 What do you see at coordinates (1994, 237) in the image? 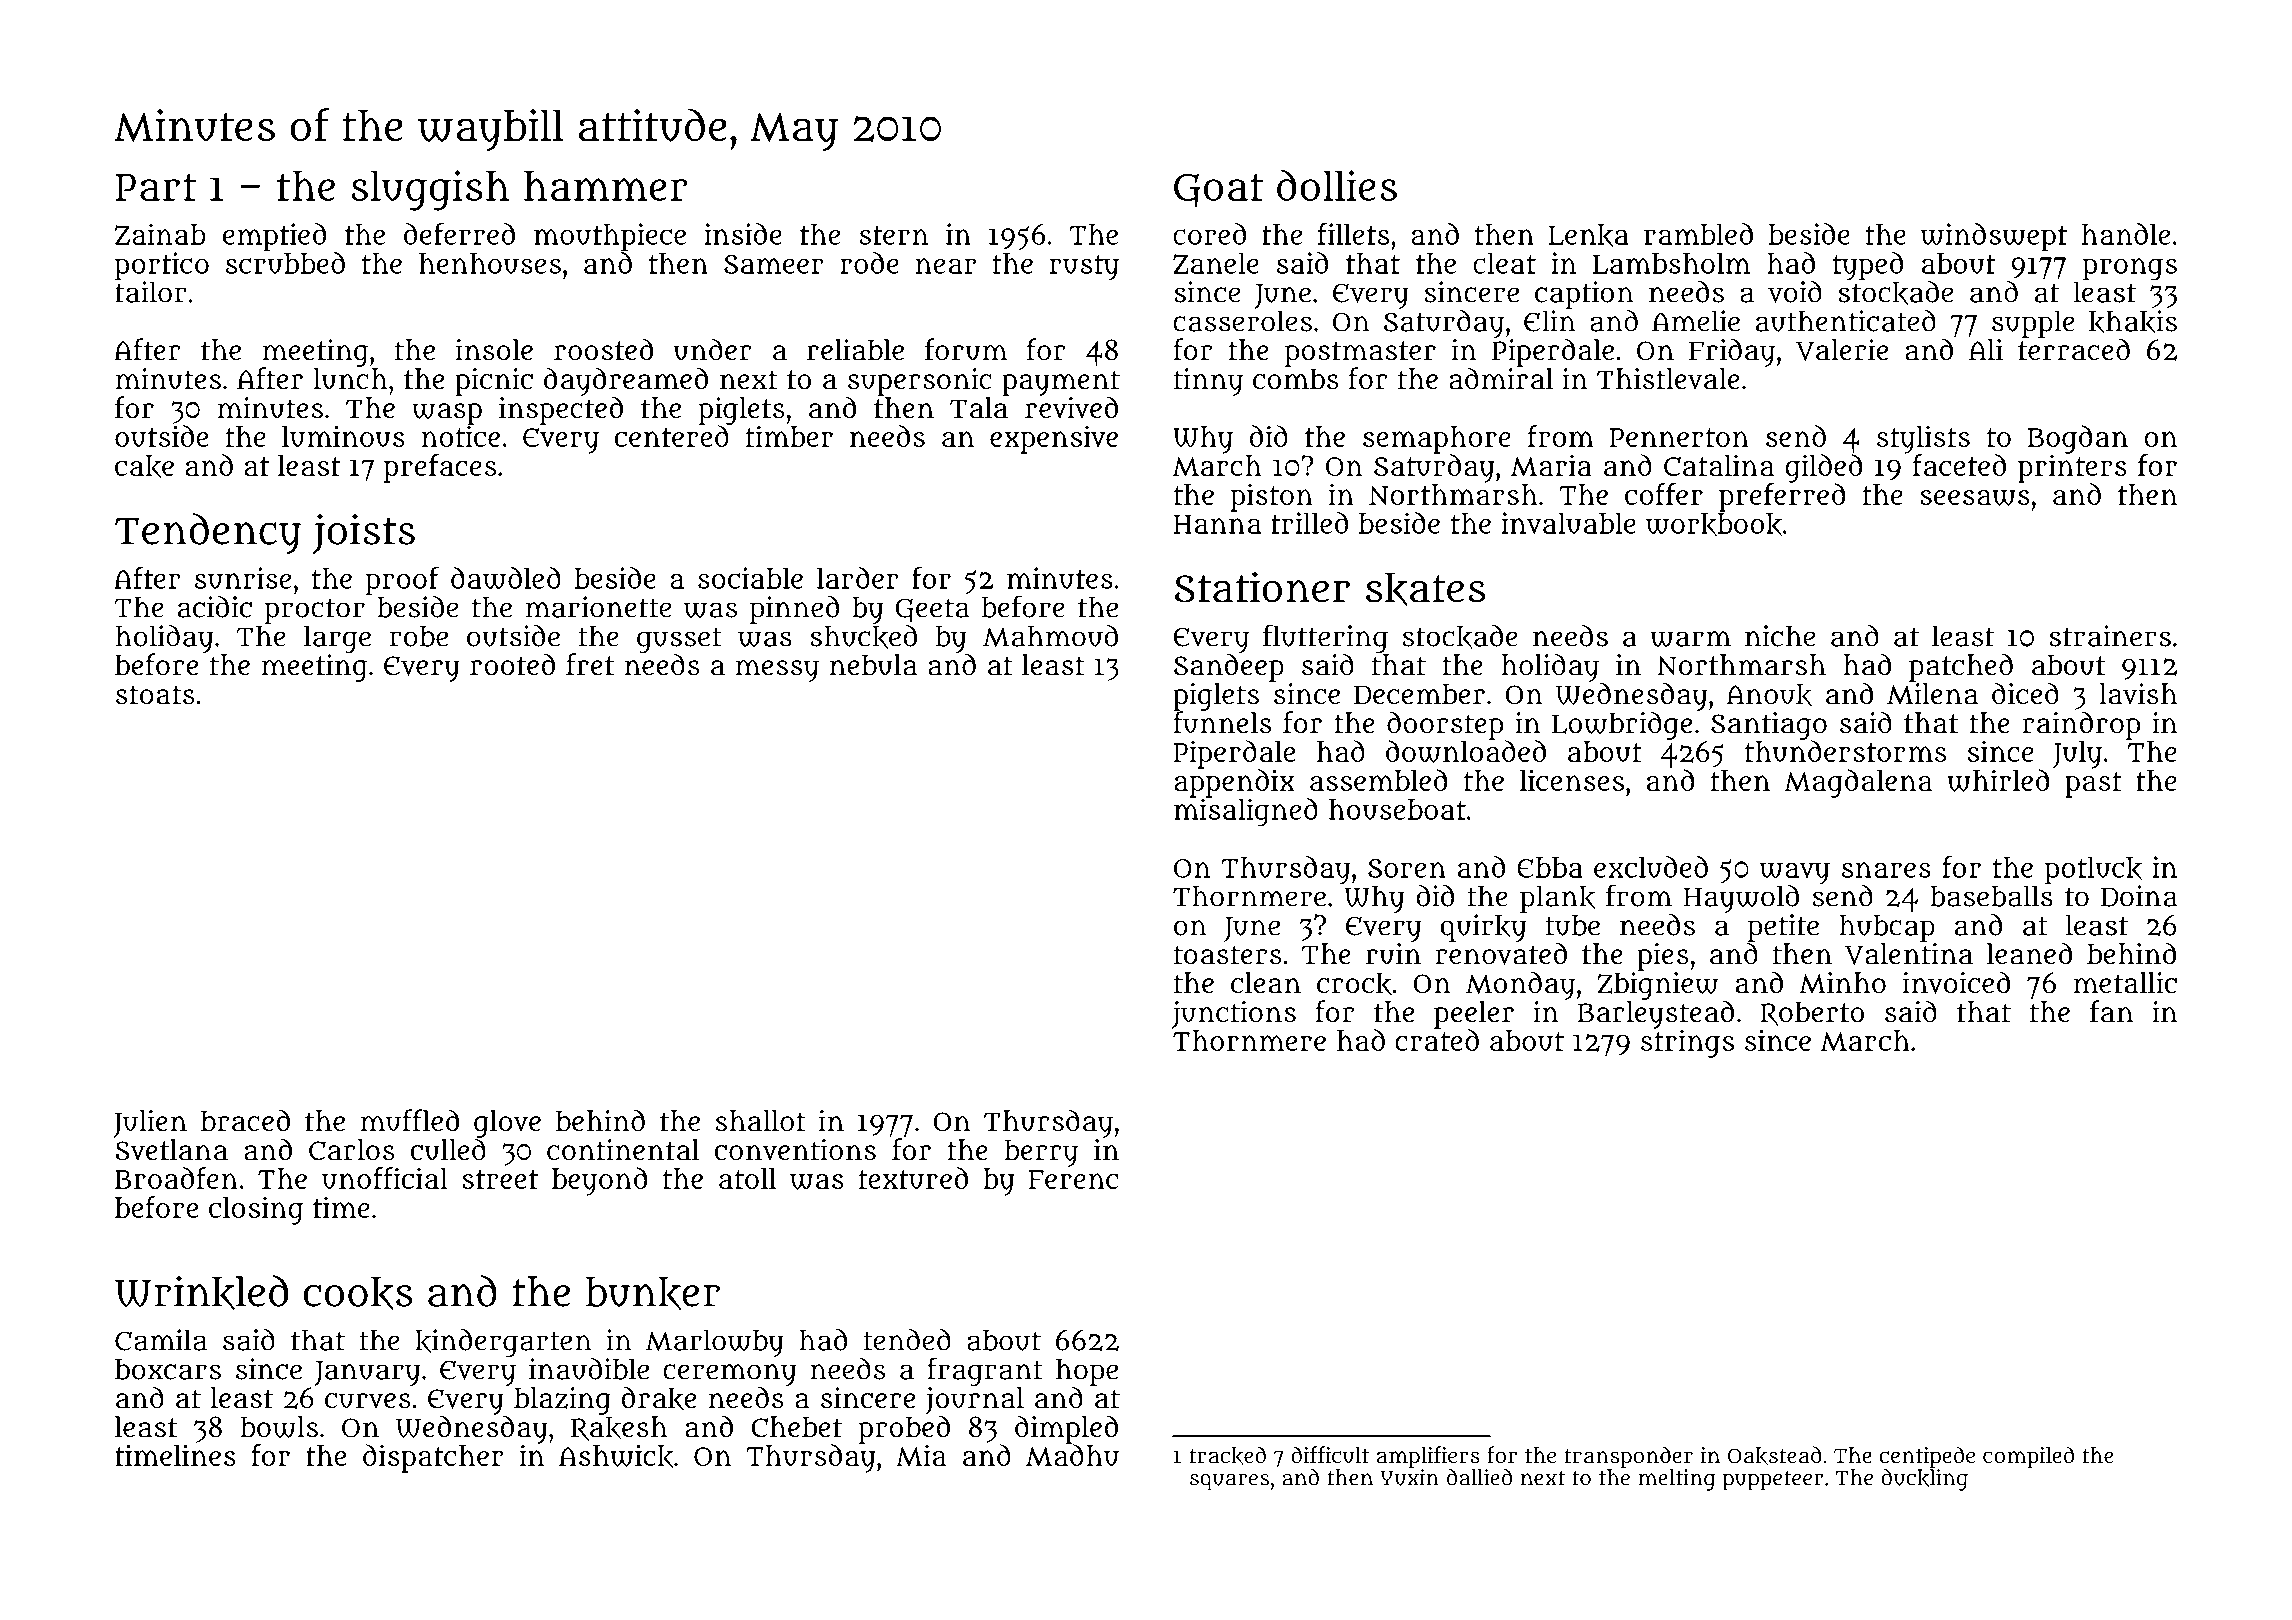
I see `windswept` at bounding box center [1994, 237].
